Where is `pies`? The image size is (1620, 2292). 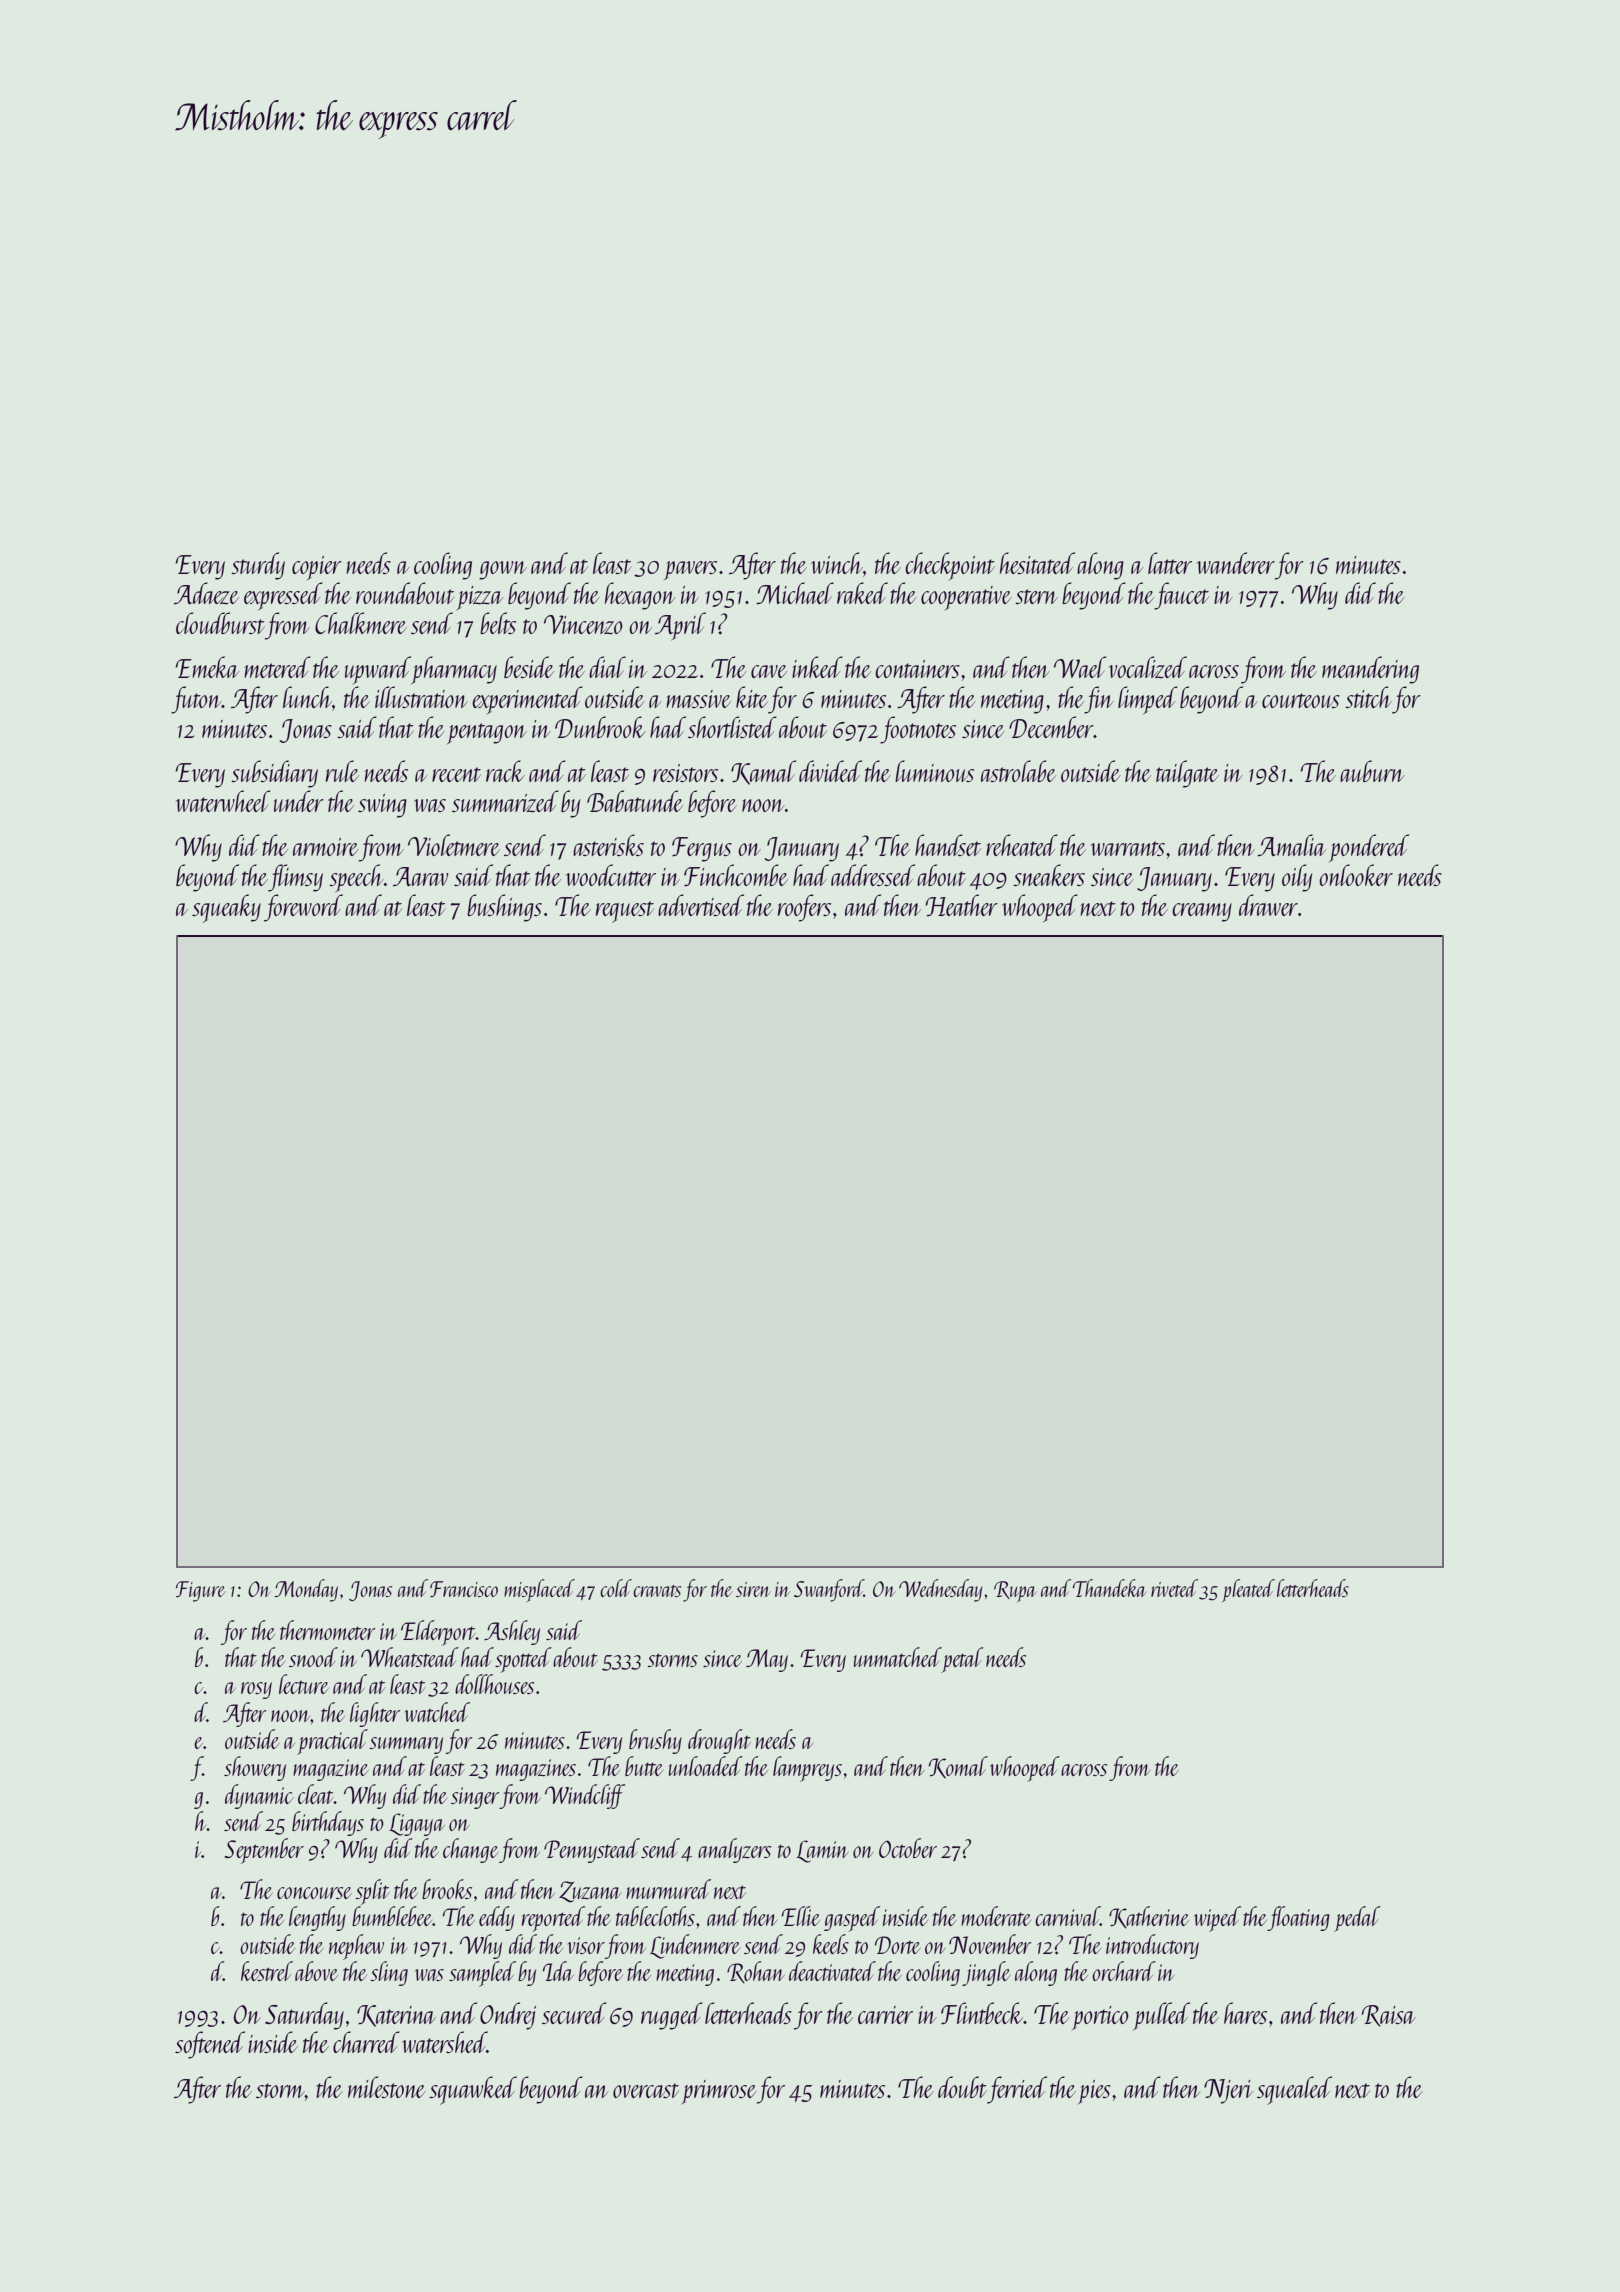
pies is located at coordinates (1094, 2092).
